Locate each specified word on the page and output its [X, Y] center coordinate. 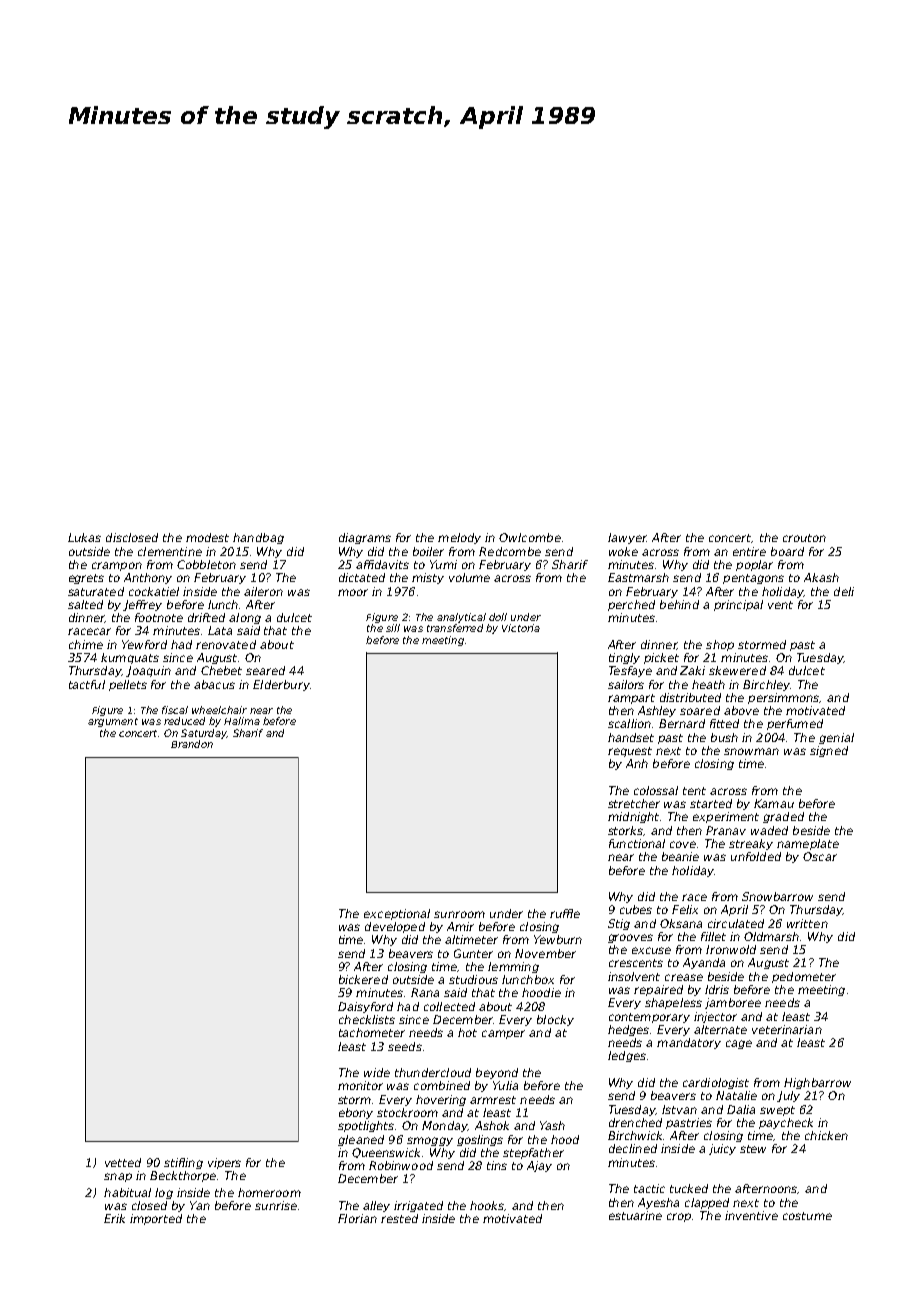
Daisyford [365, 1007]
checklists [367, 1019]
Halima [242, 721]
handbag [258, 538]
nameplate [808, 844]
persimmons [784, 698]
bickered [363, 979]
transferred [455, 628]
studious [473, 979]
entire [749, 551]
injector [715, 1017]
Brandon [192, 744]
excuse [651, 950]
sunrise [276, 1205]
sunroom [459, 914]
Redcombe [510, 551]
